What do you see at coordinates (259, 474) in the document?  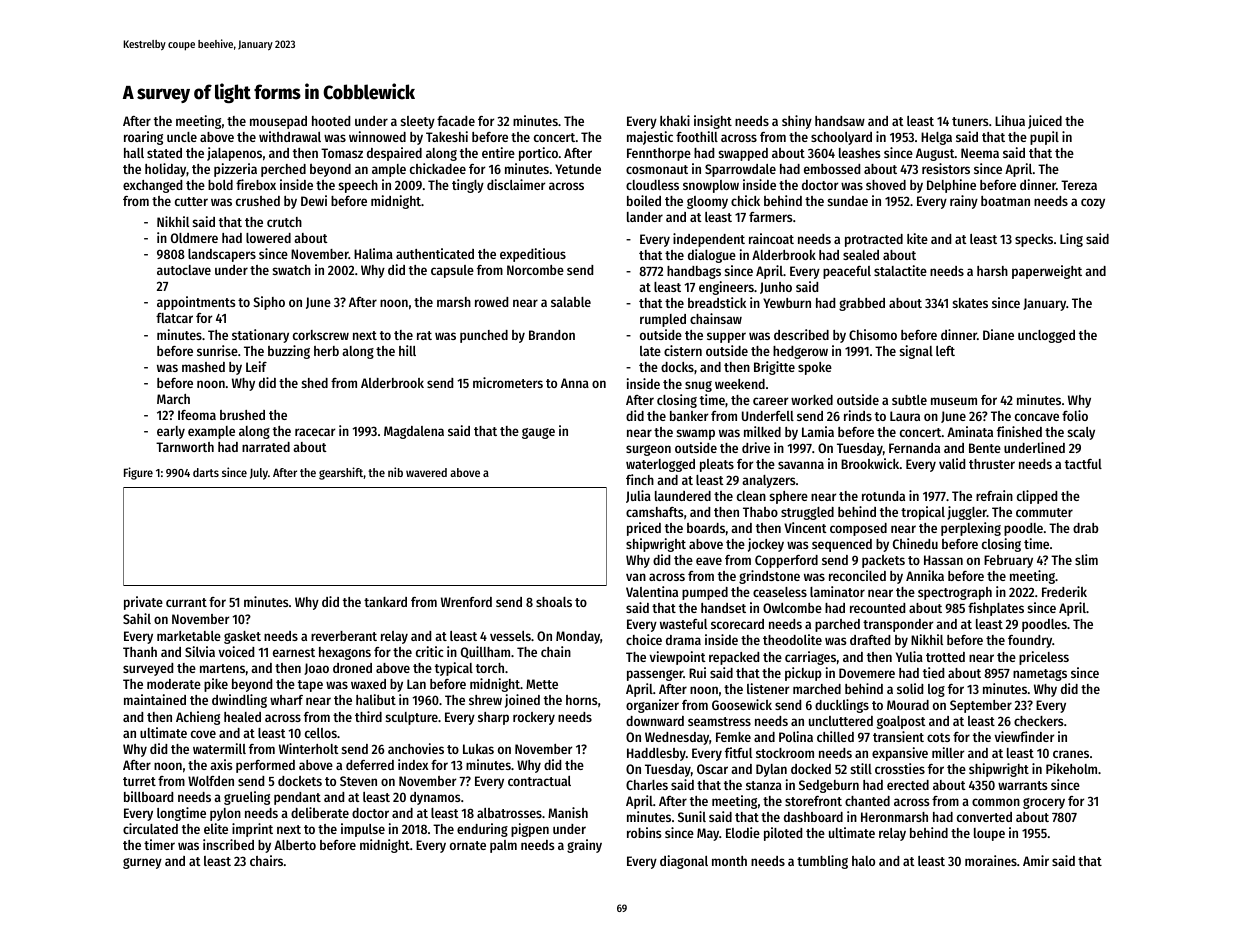 I see `July` at bounding box center [259, 474].
